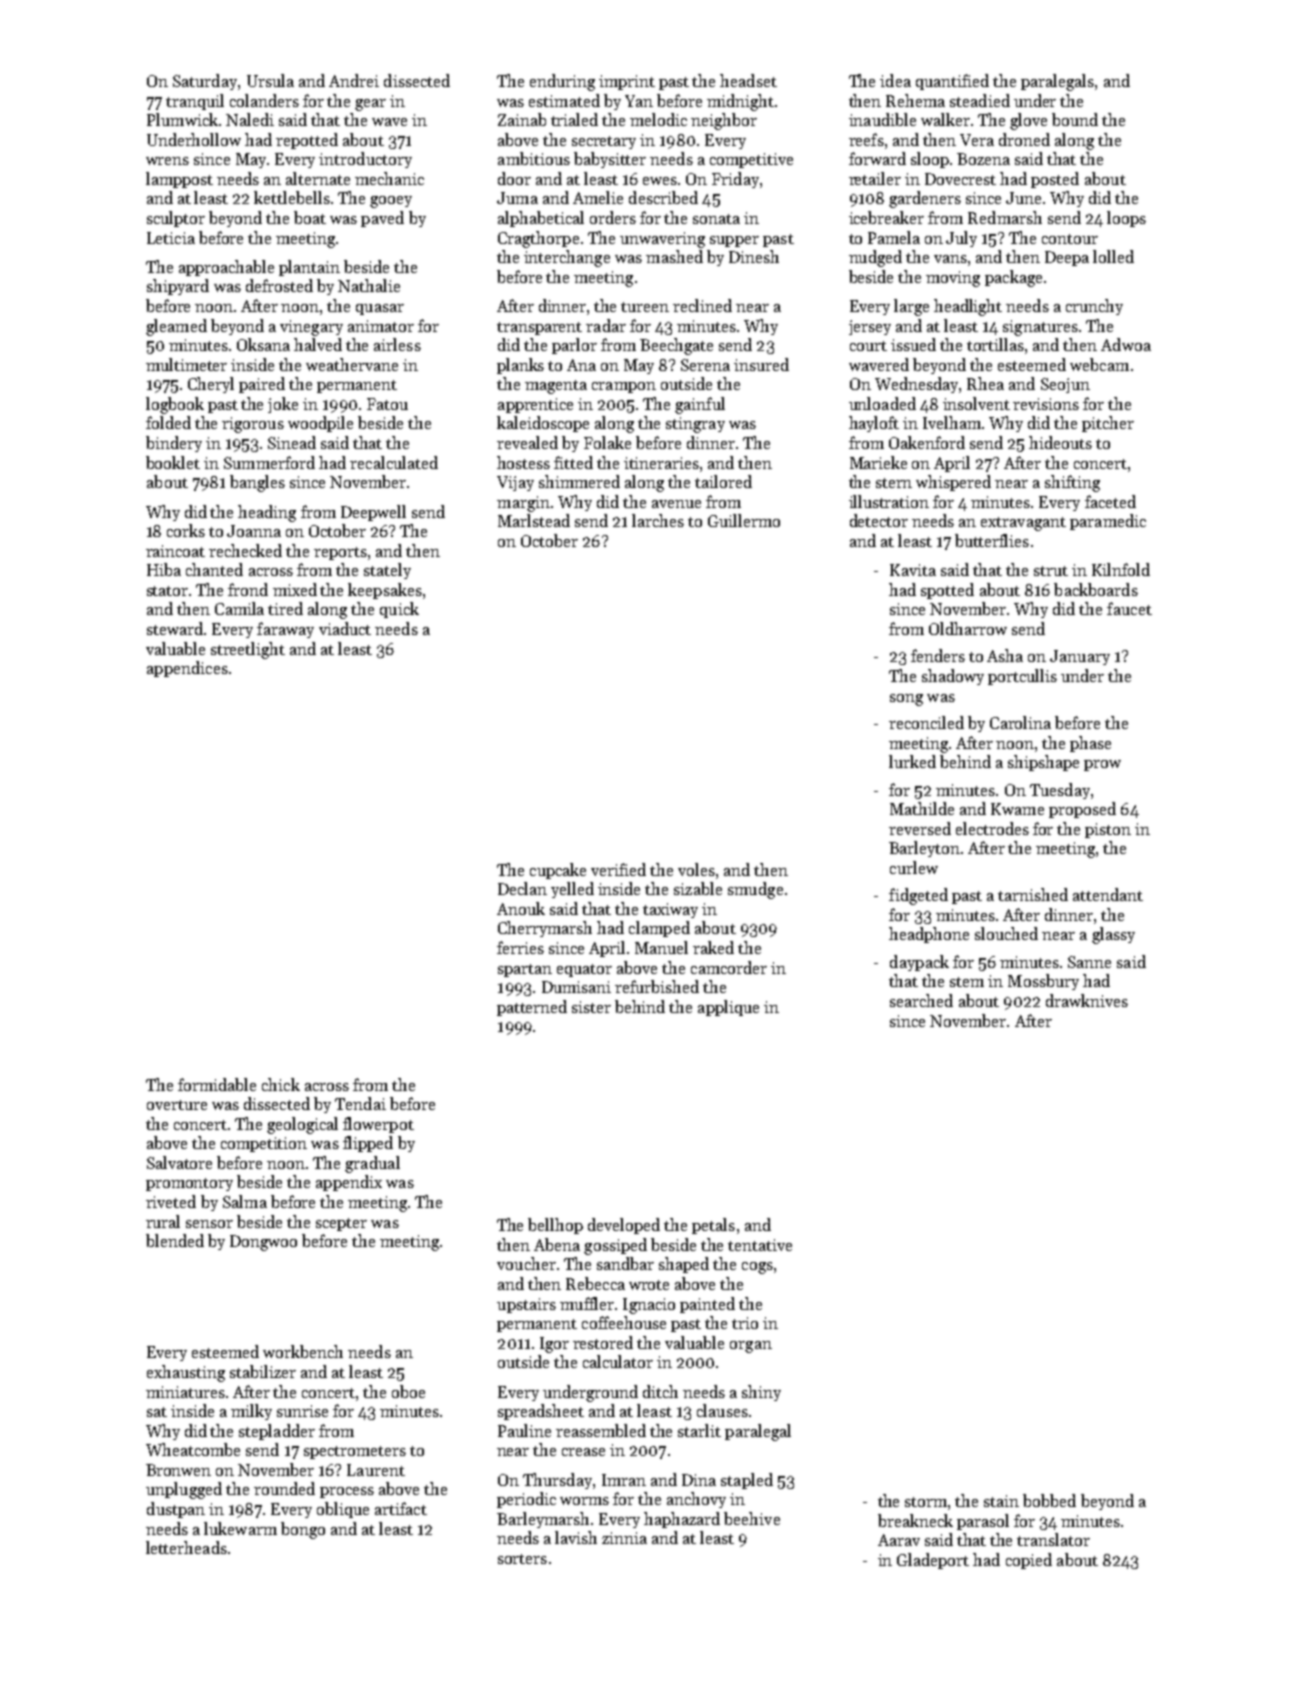 The width and height of the screenshot is (1299, 1681). Describe the element at coordinates (933, 1561) in the screenshot. I see `Gladeport` at that location.
